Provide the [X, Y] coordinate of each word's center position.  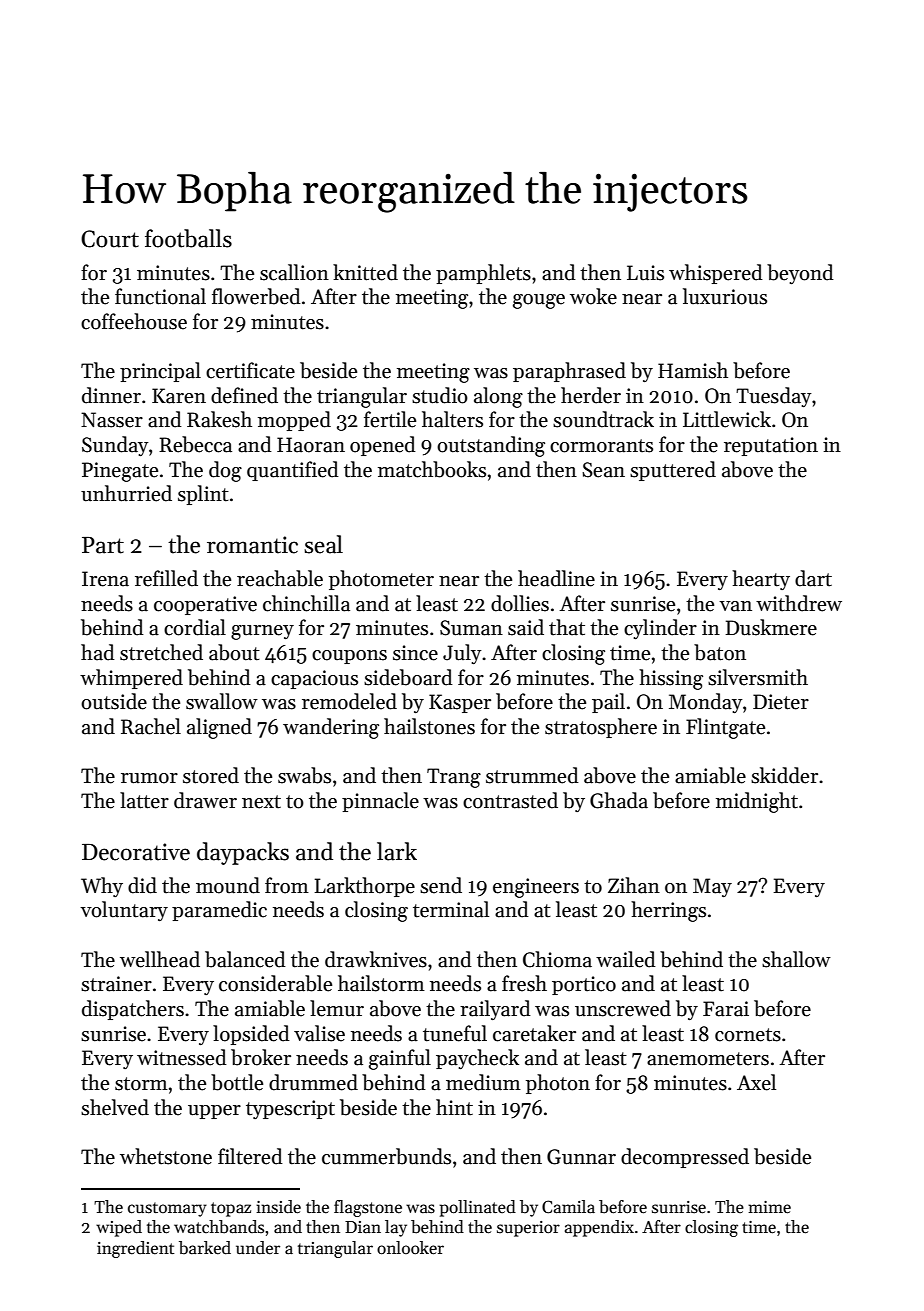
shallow [796, 959]
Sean [603, 470]
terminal [451, 909]
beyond [800, 274]
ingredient [135, 1249]
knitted [365, 272]
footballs [188, 238]
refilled [166, 578]
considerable [275, 983]
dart [813, 578]
